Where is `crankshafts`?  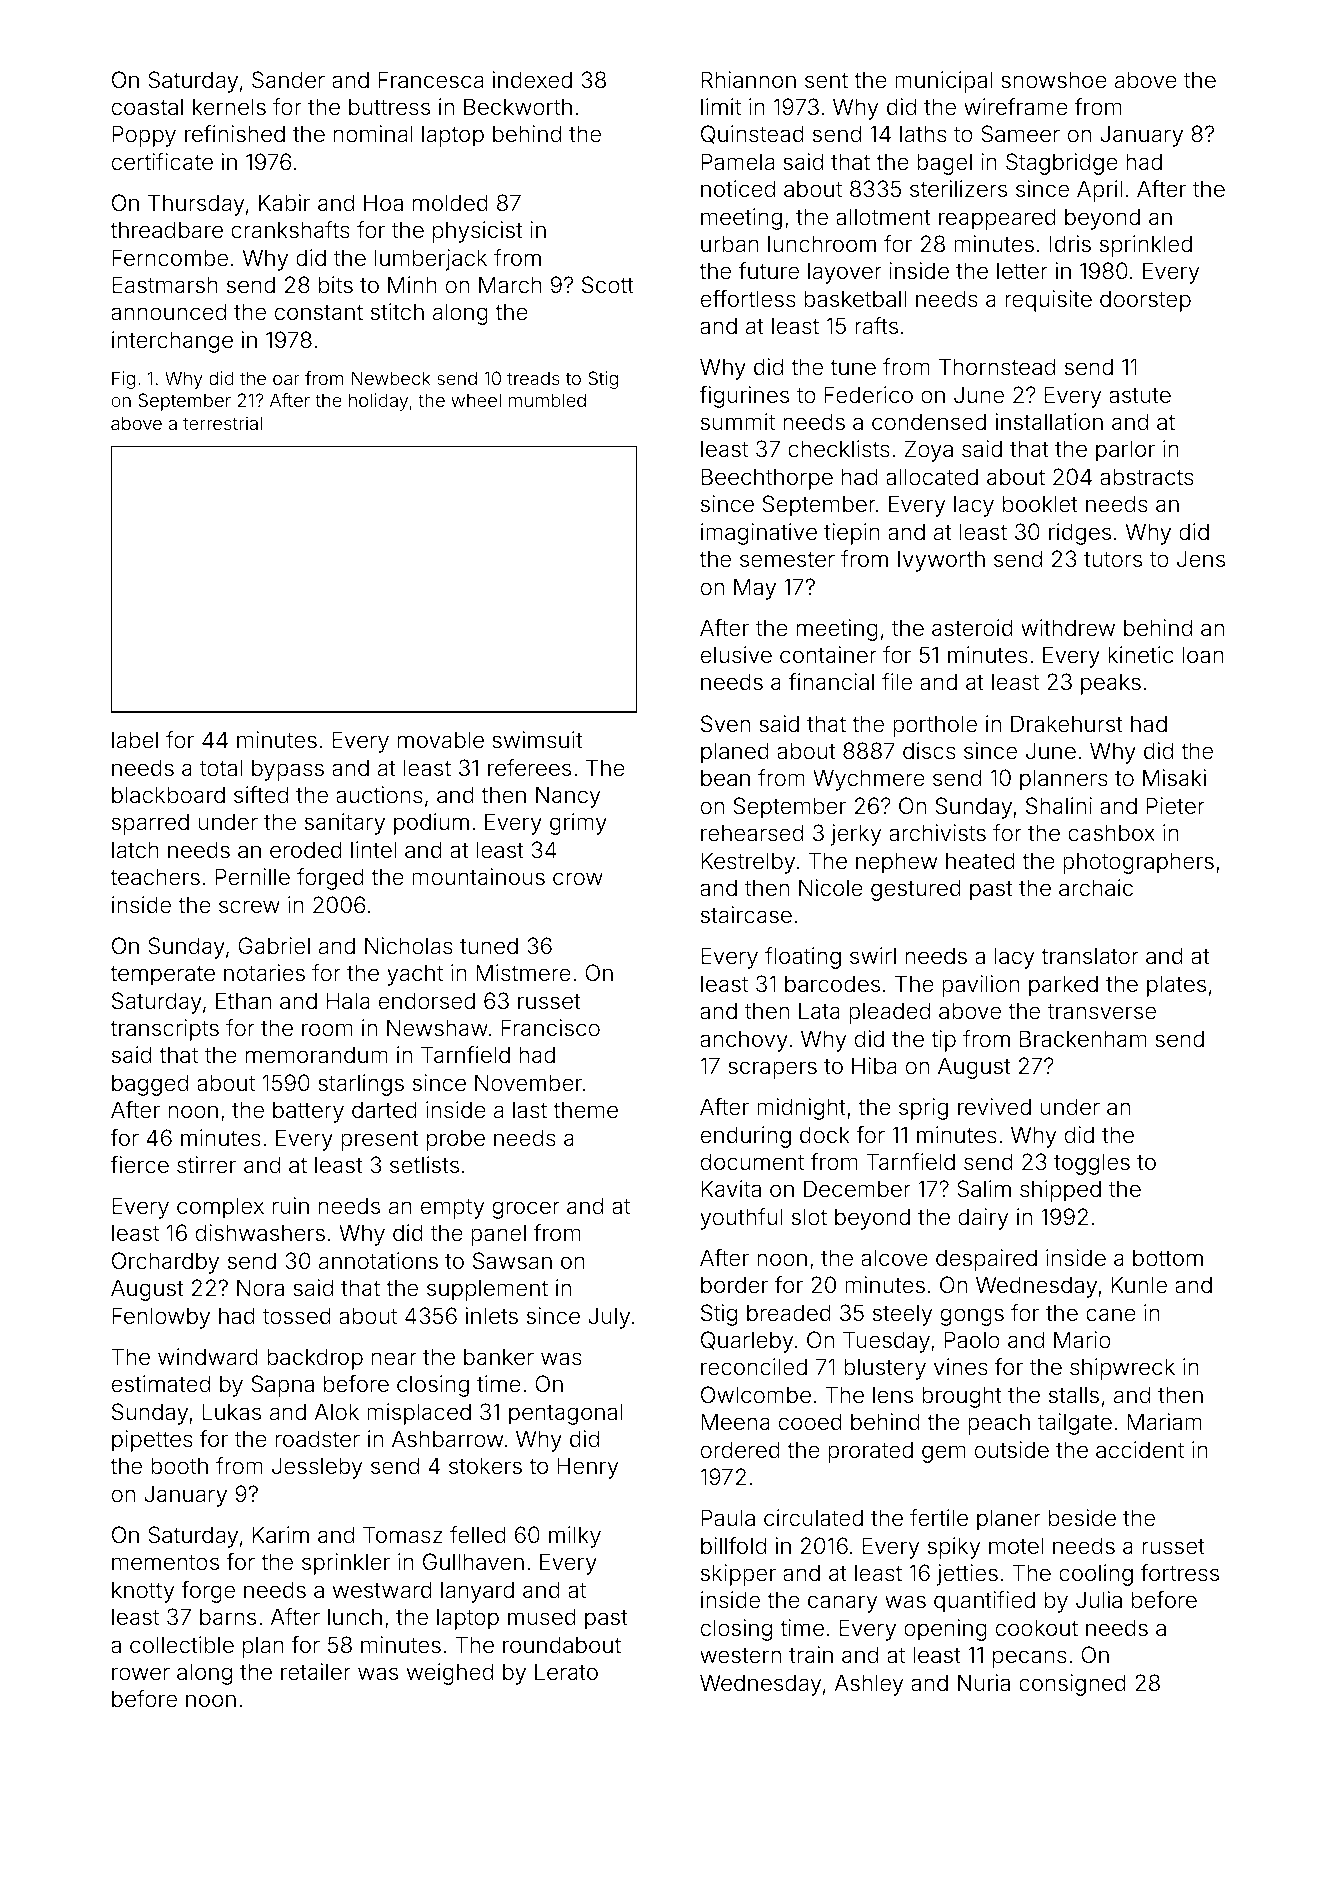 crankshafts is located at coordinates (290, 230).
